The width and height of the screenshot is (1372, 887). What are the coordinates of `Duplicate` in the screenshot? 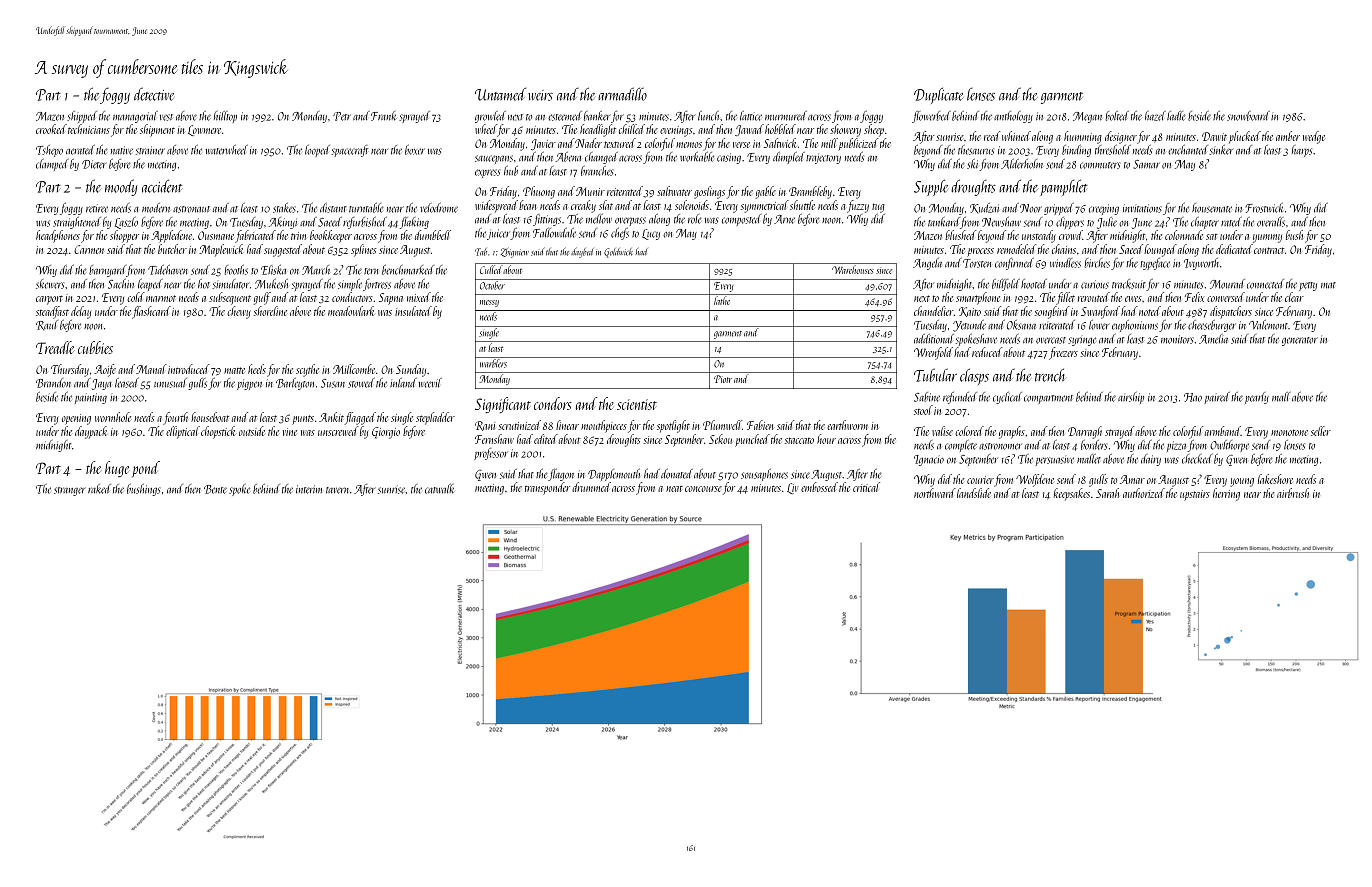 It's located at (938, 95).
